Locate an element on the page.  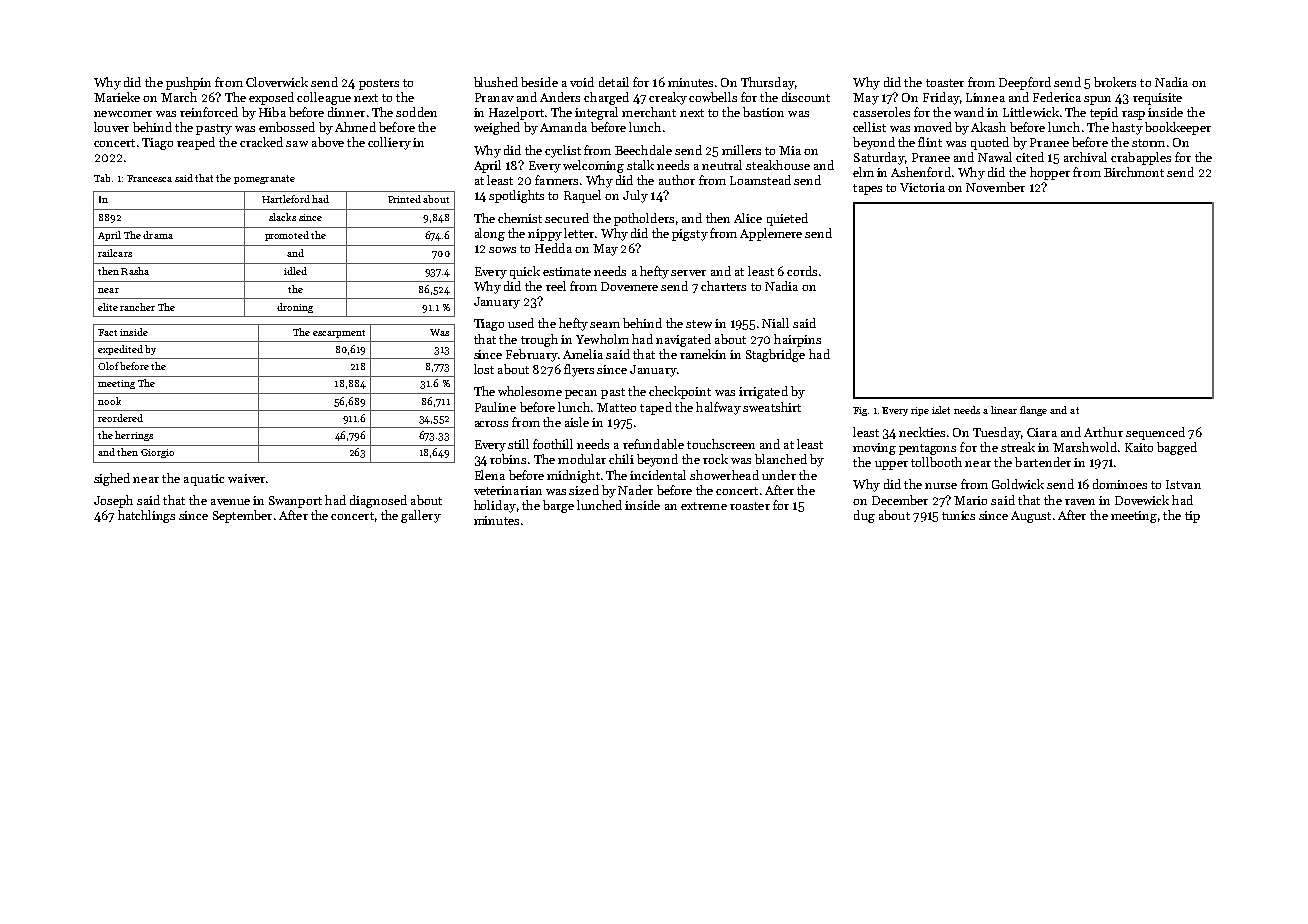
nook is located at coordinates (109, 401).
